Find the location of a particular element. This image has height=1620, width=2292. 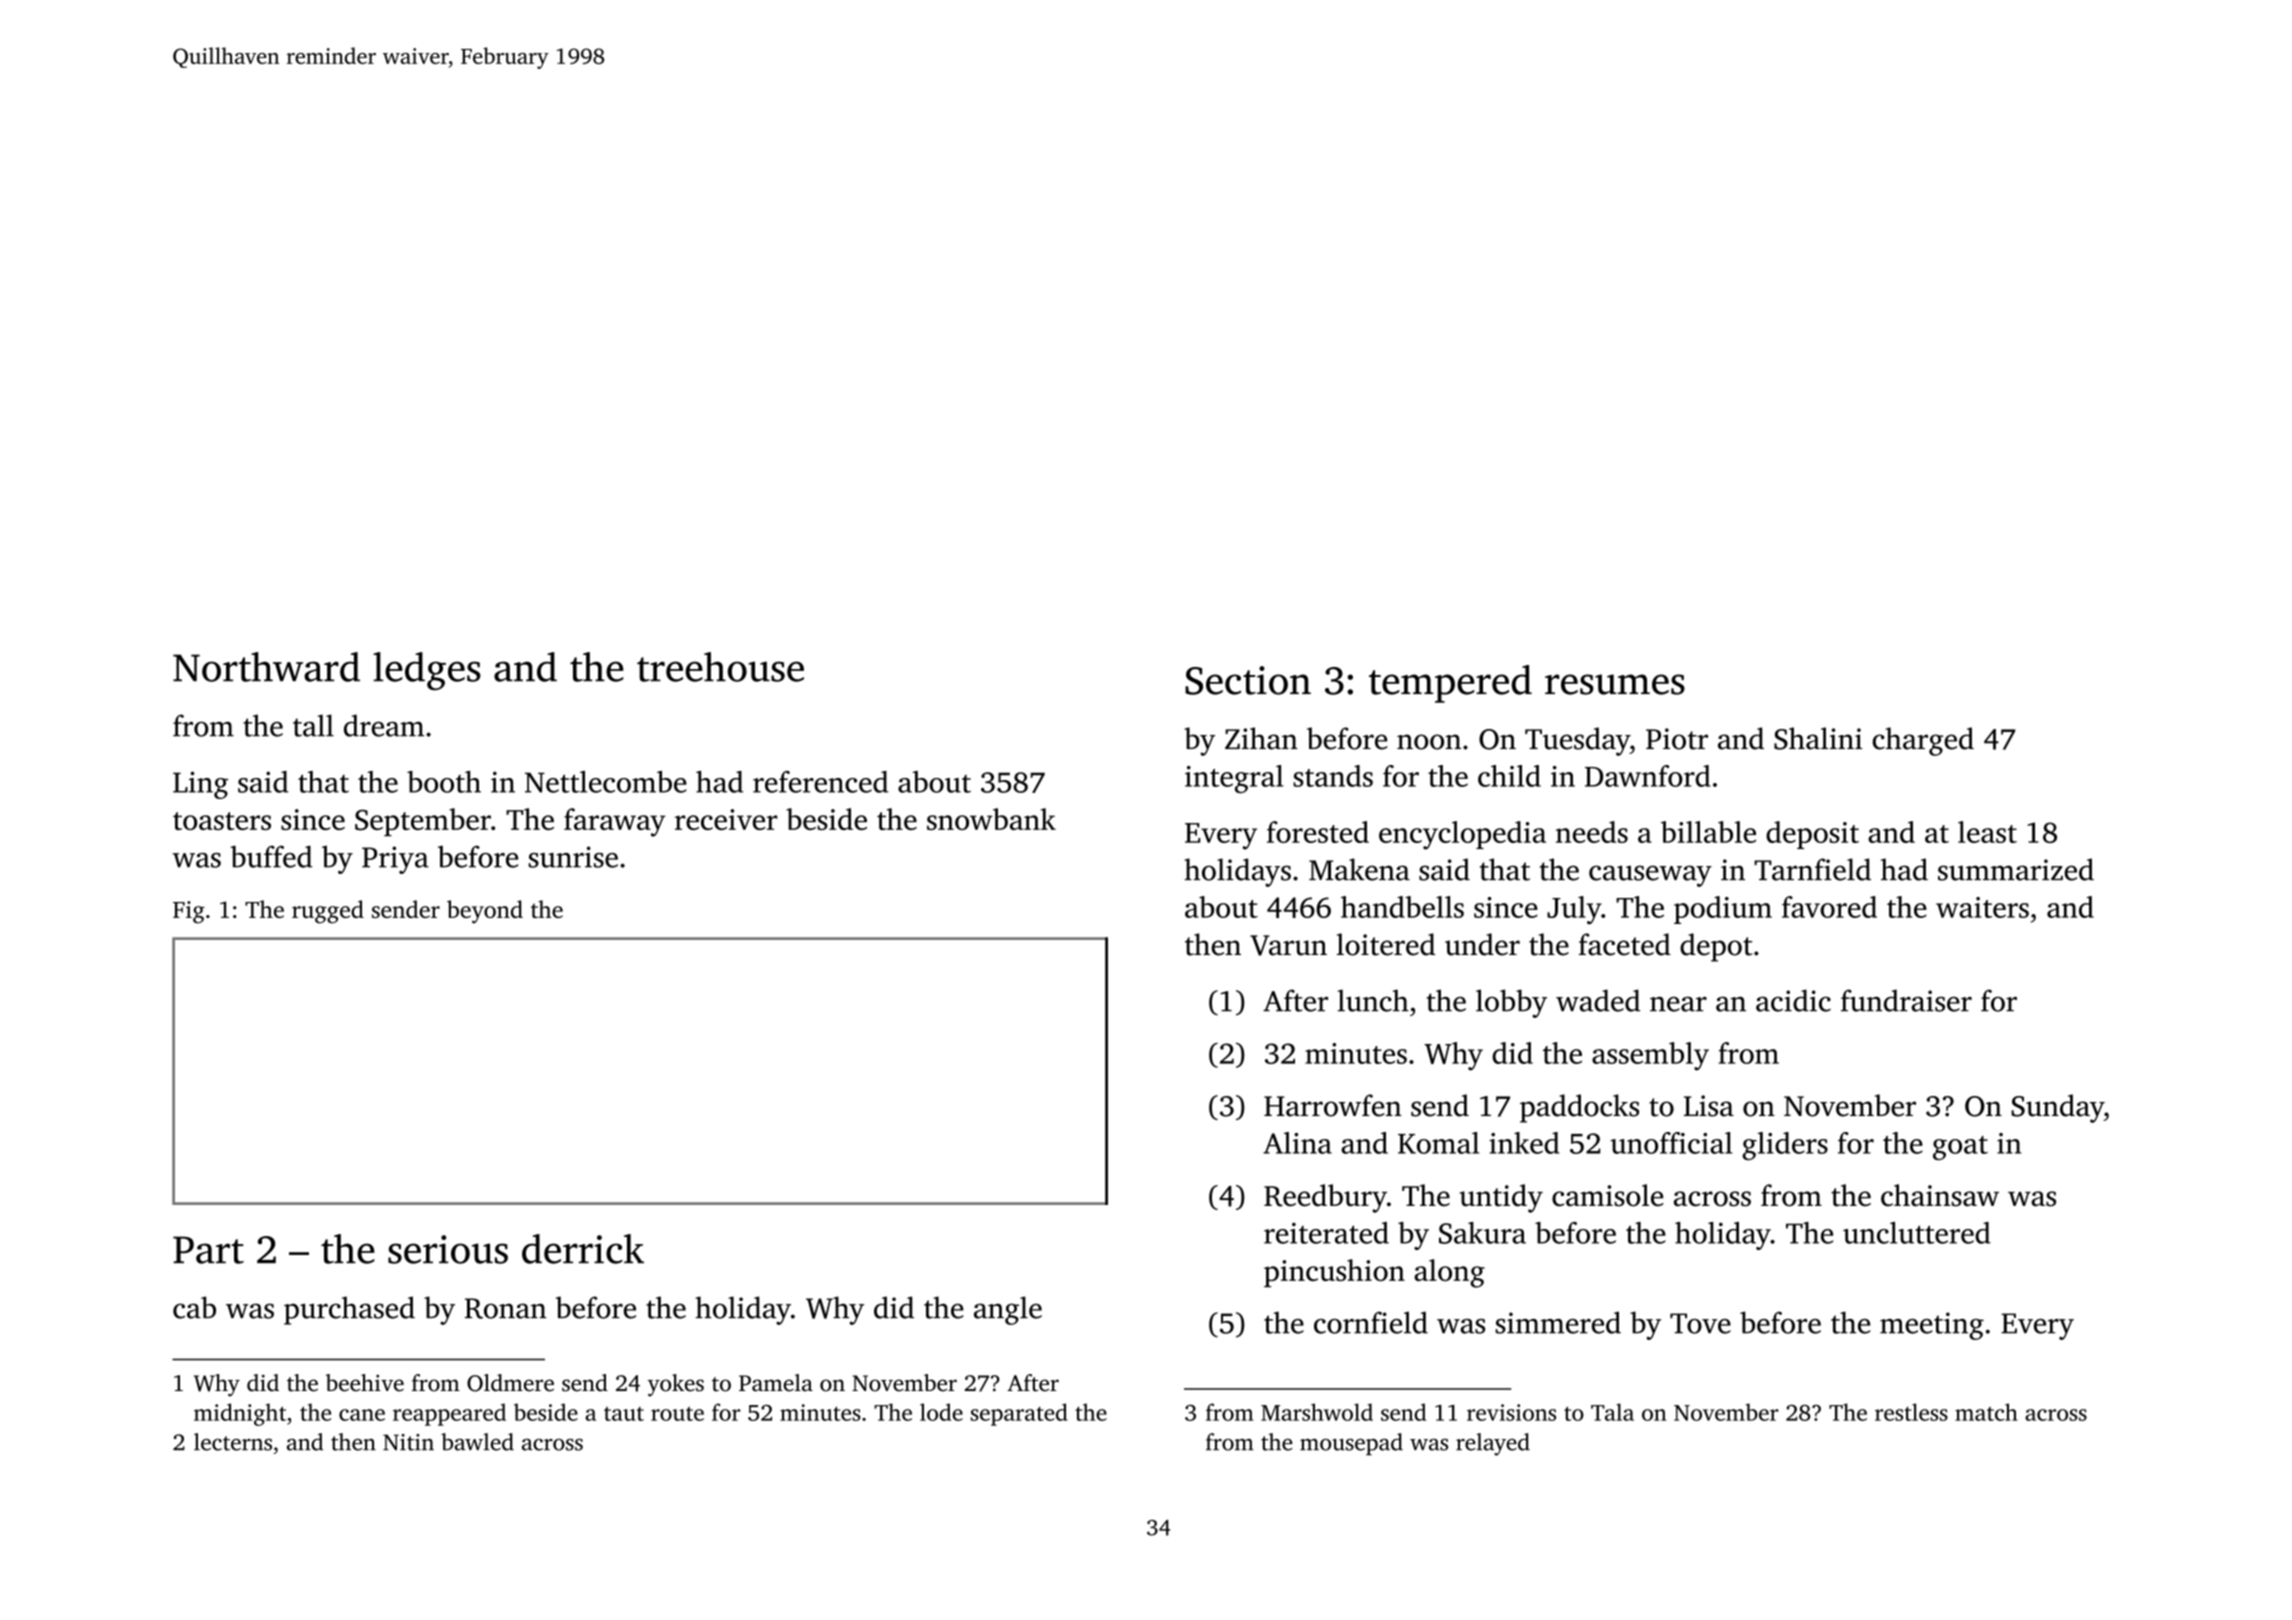

ledges is located at coordinates (427, 671).
